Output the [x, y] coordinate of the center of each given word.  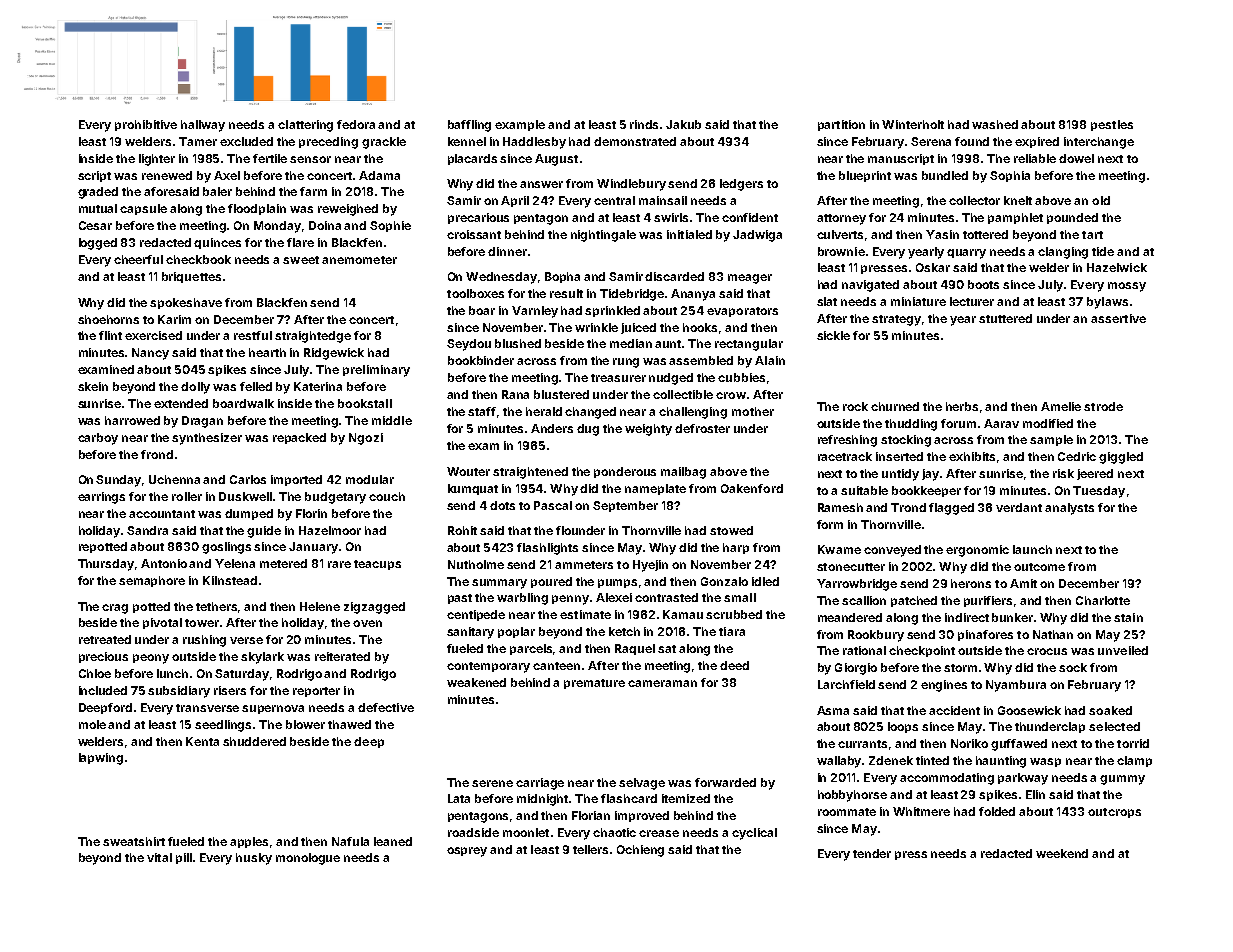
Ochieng [640, 851]
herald [544, 411]
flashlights [547, 549]
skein [93, 386]
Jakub [683, 124]
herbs [962, 406]
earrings [101, 498]
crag [115, 609]
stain [1128, 617]
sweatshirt [134, 841]
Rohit [462, 530]
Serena [931, 141]
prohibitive [146, 125]
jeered [1095, 474]
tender [872, 853]
